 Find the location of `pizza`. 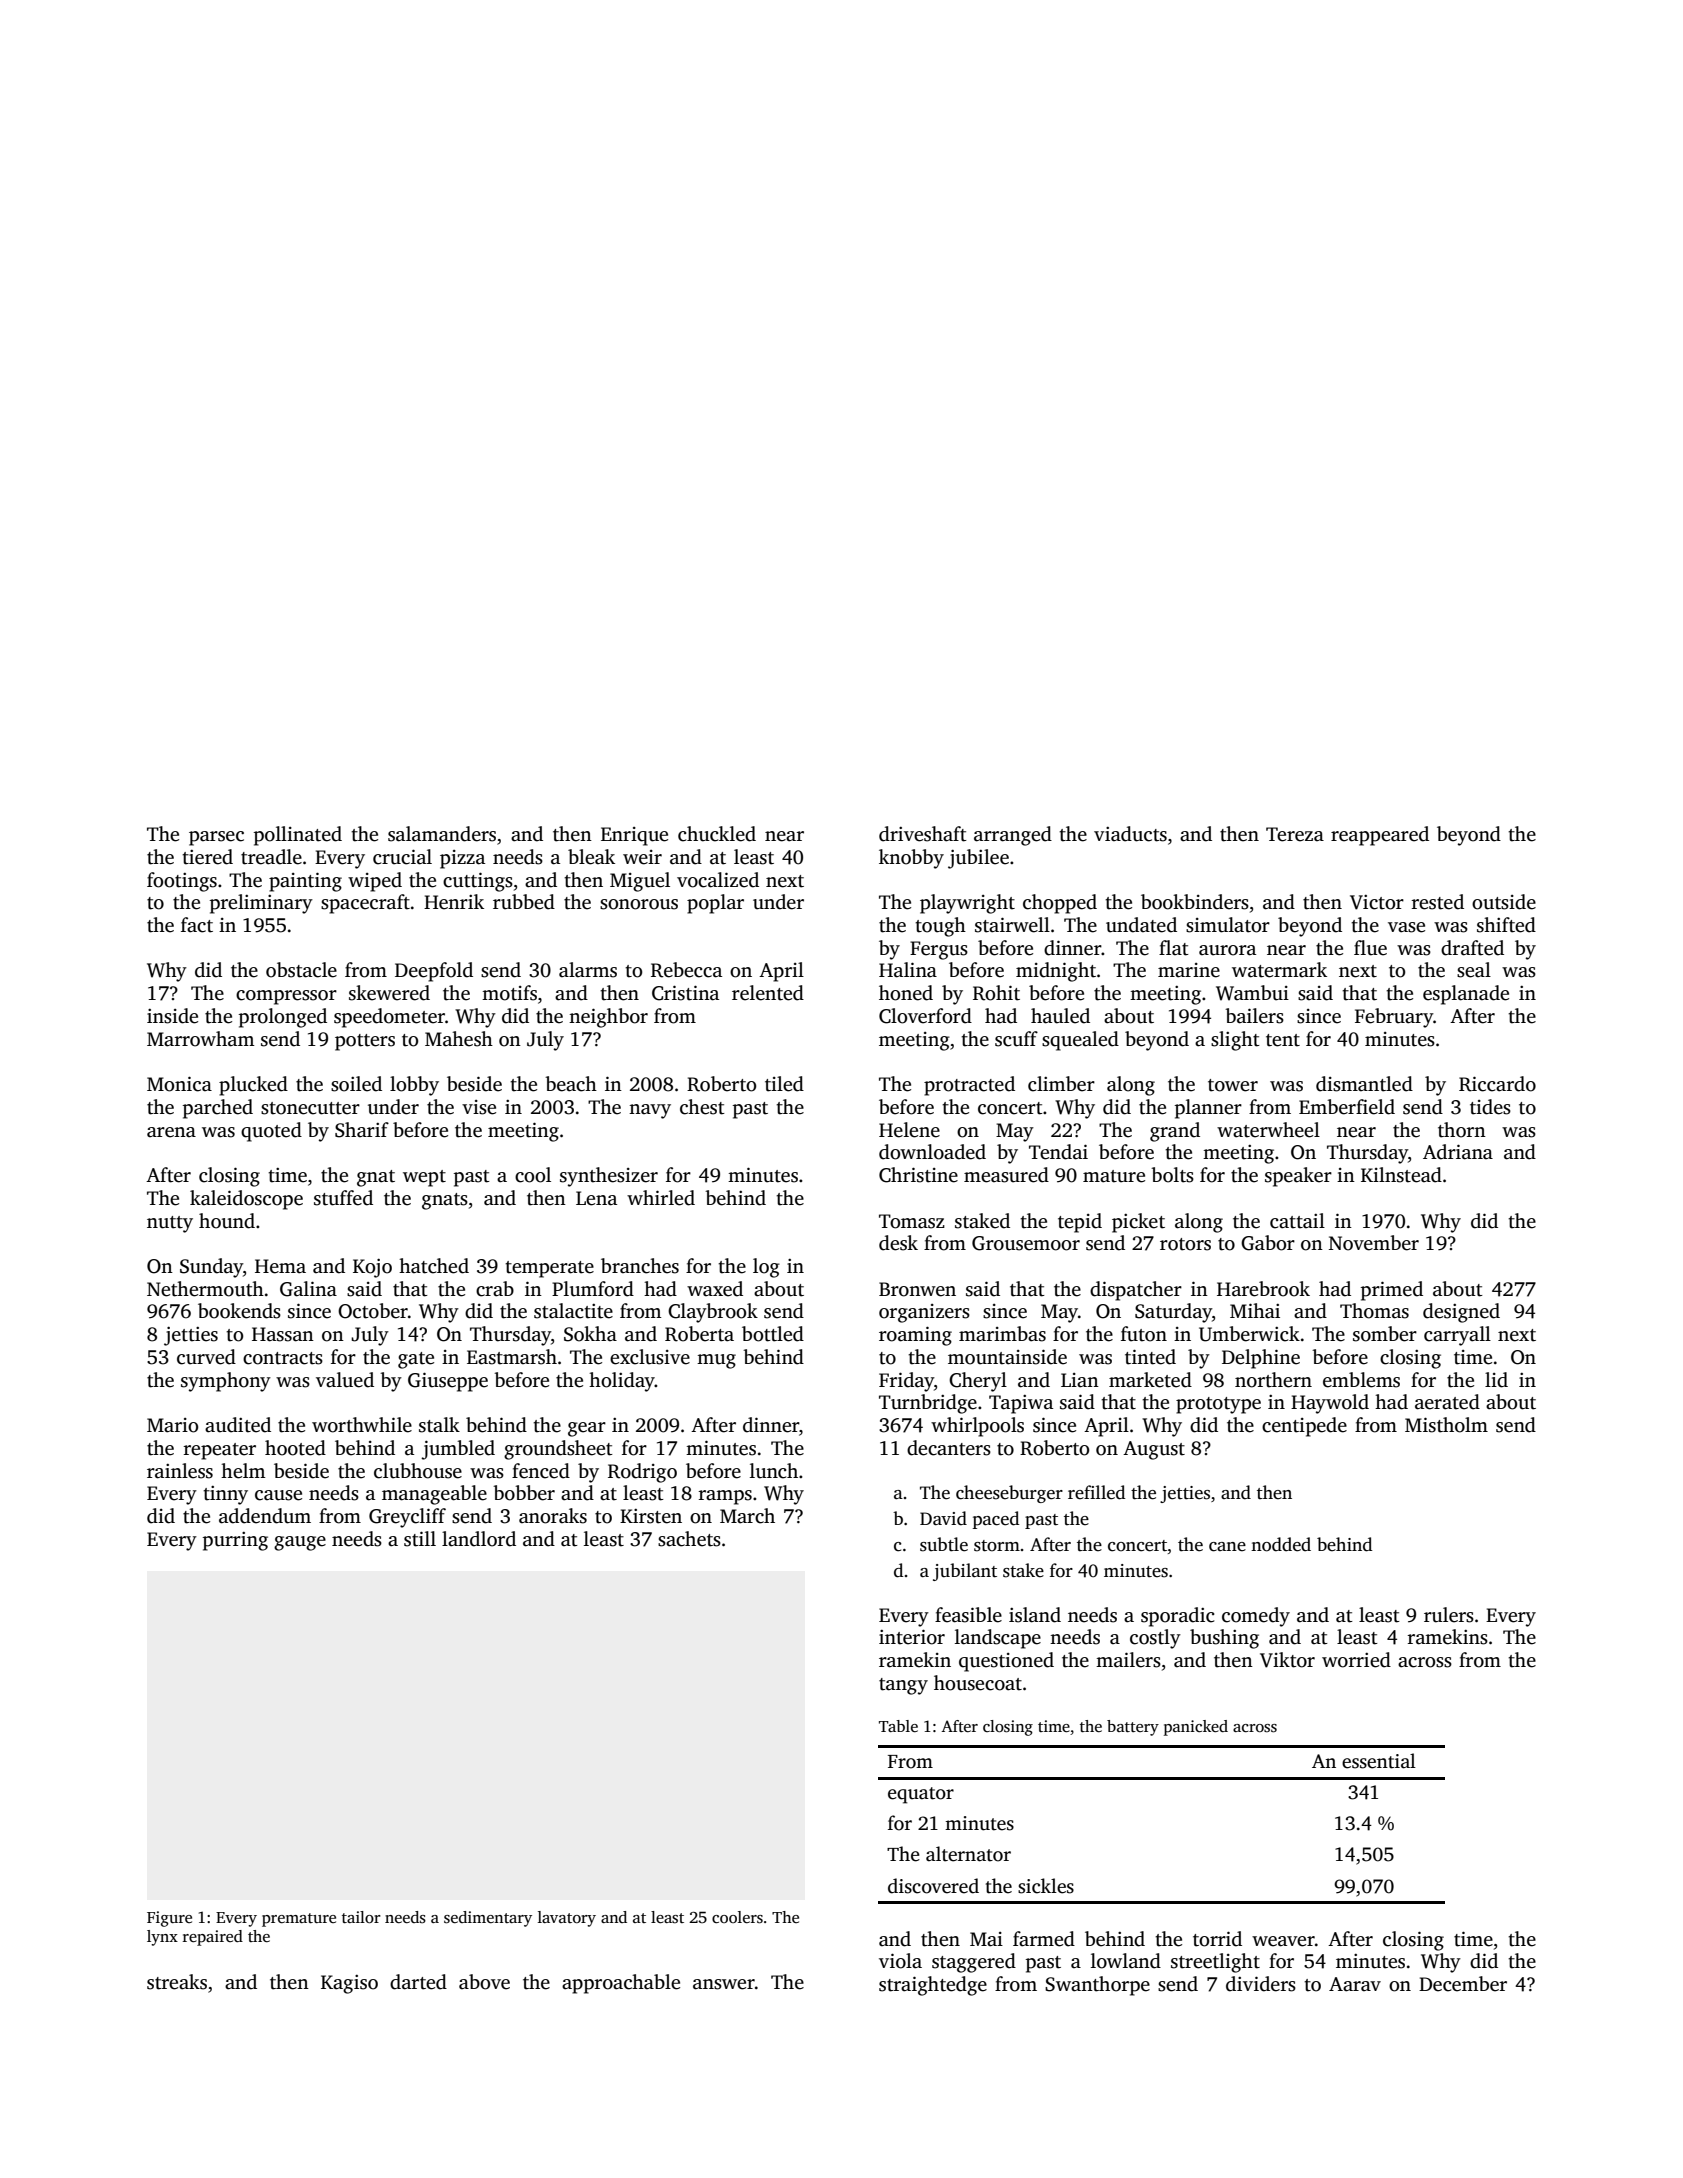

pizza is located at coordinates (462, 859).
